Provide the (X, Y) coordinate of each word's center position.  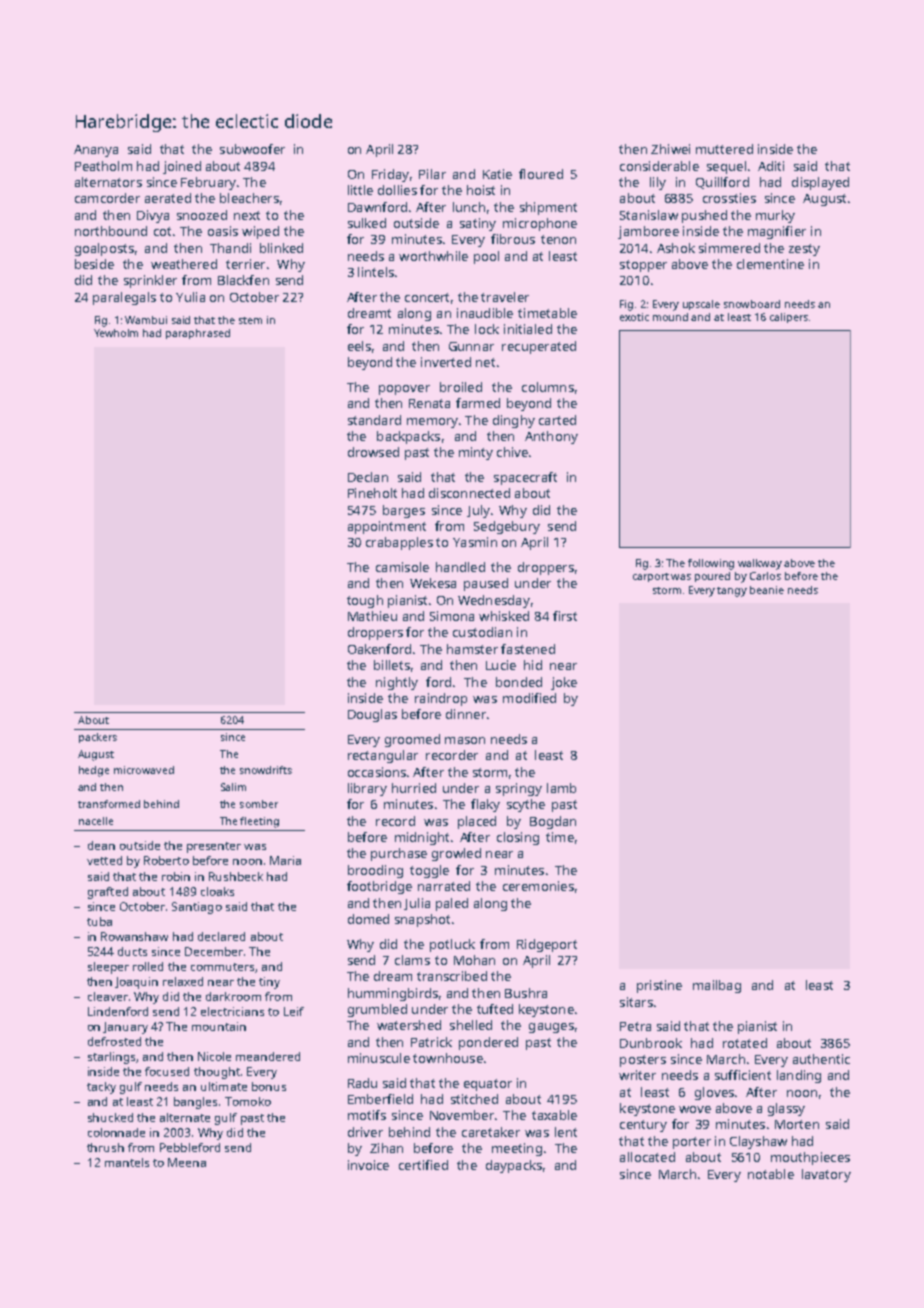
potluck (452, 945)
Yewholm (116, 333)
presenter (214, 847)
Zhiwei (670, 149)
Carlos (765, 576)
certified (423, 1165)
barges (404, 511)
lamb (561, 788)
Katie (497, 174)
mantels (127, 1162)
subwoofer (252, 149)
